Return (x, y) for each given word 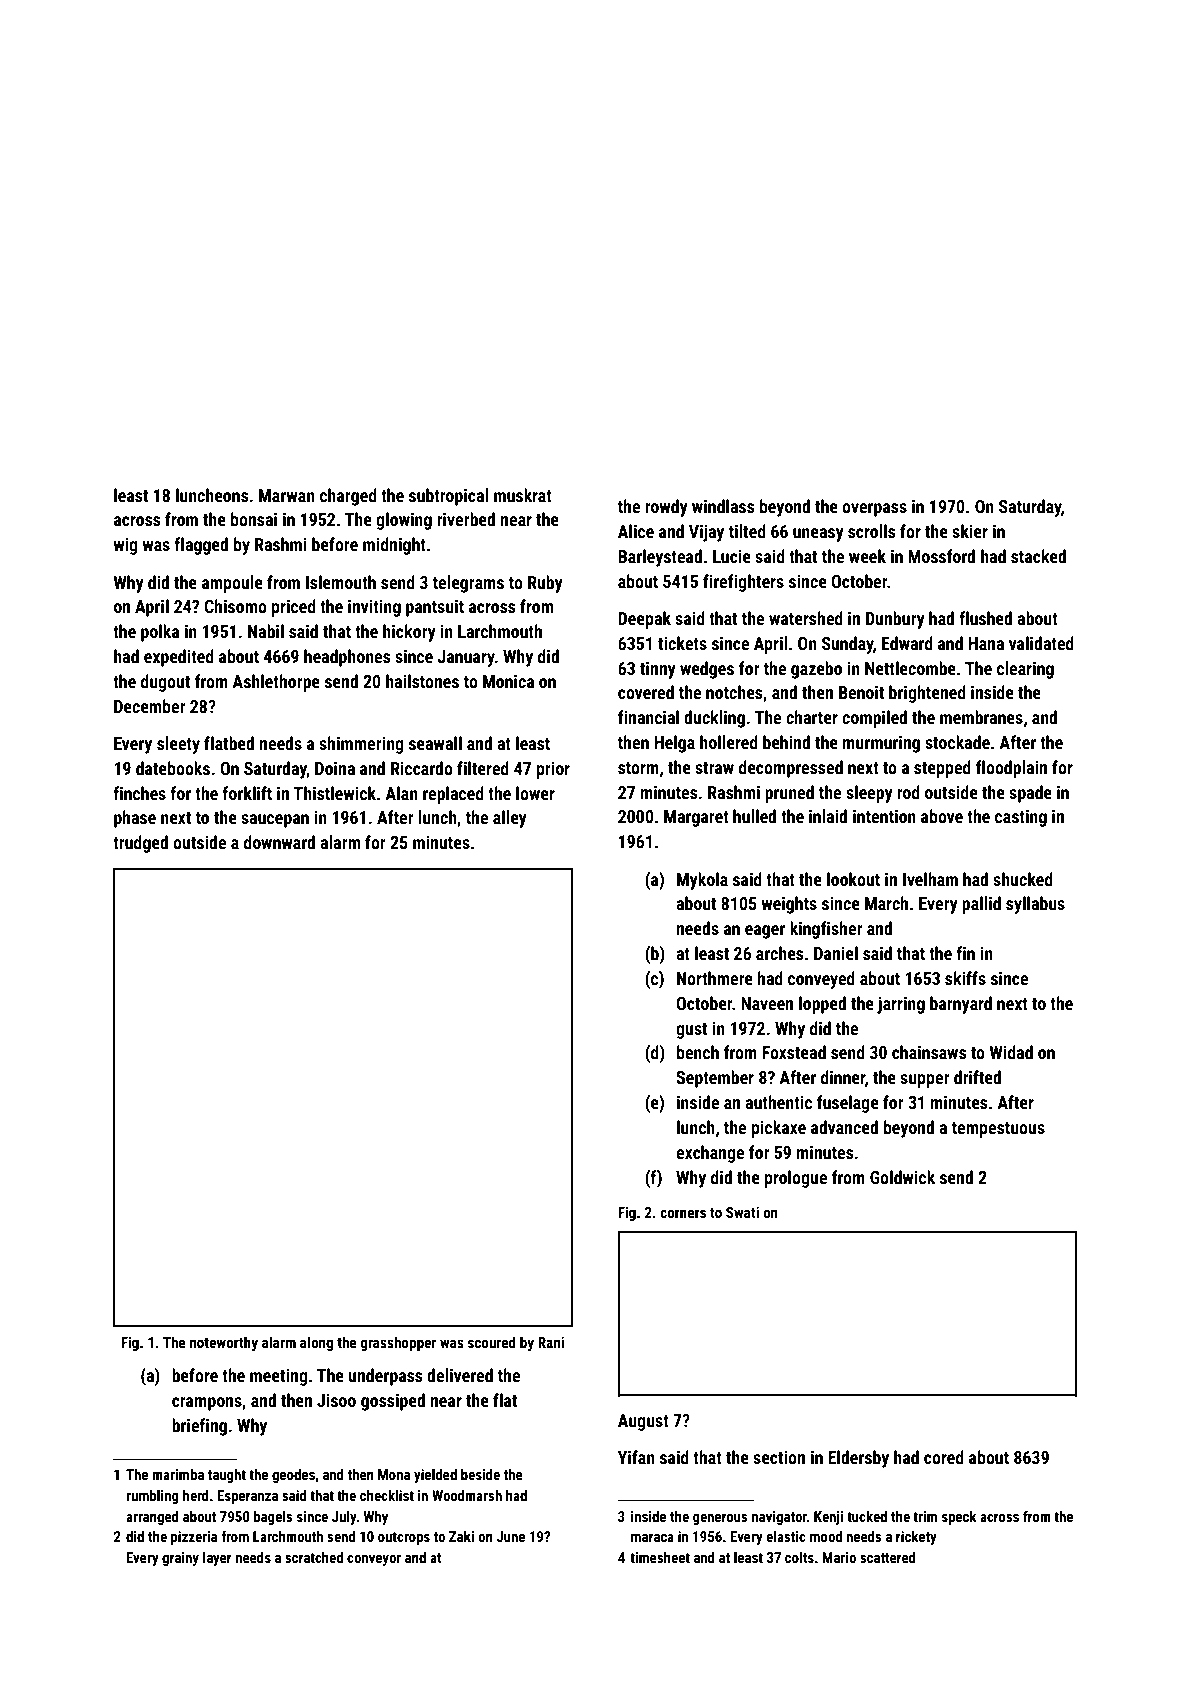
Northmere (715, 978)
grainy (180, 1559)
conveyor (374, 1560)
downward (279, 842)
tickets (682, 643)
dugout (165, 683)
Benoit (861, 692)
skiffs (965, 978)
